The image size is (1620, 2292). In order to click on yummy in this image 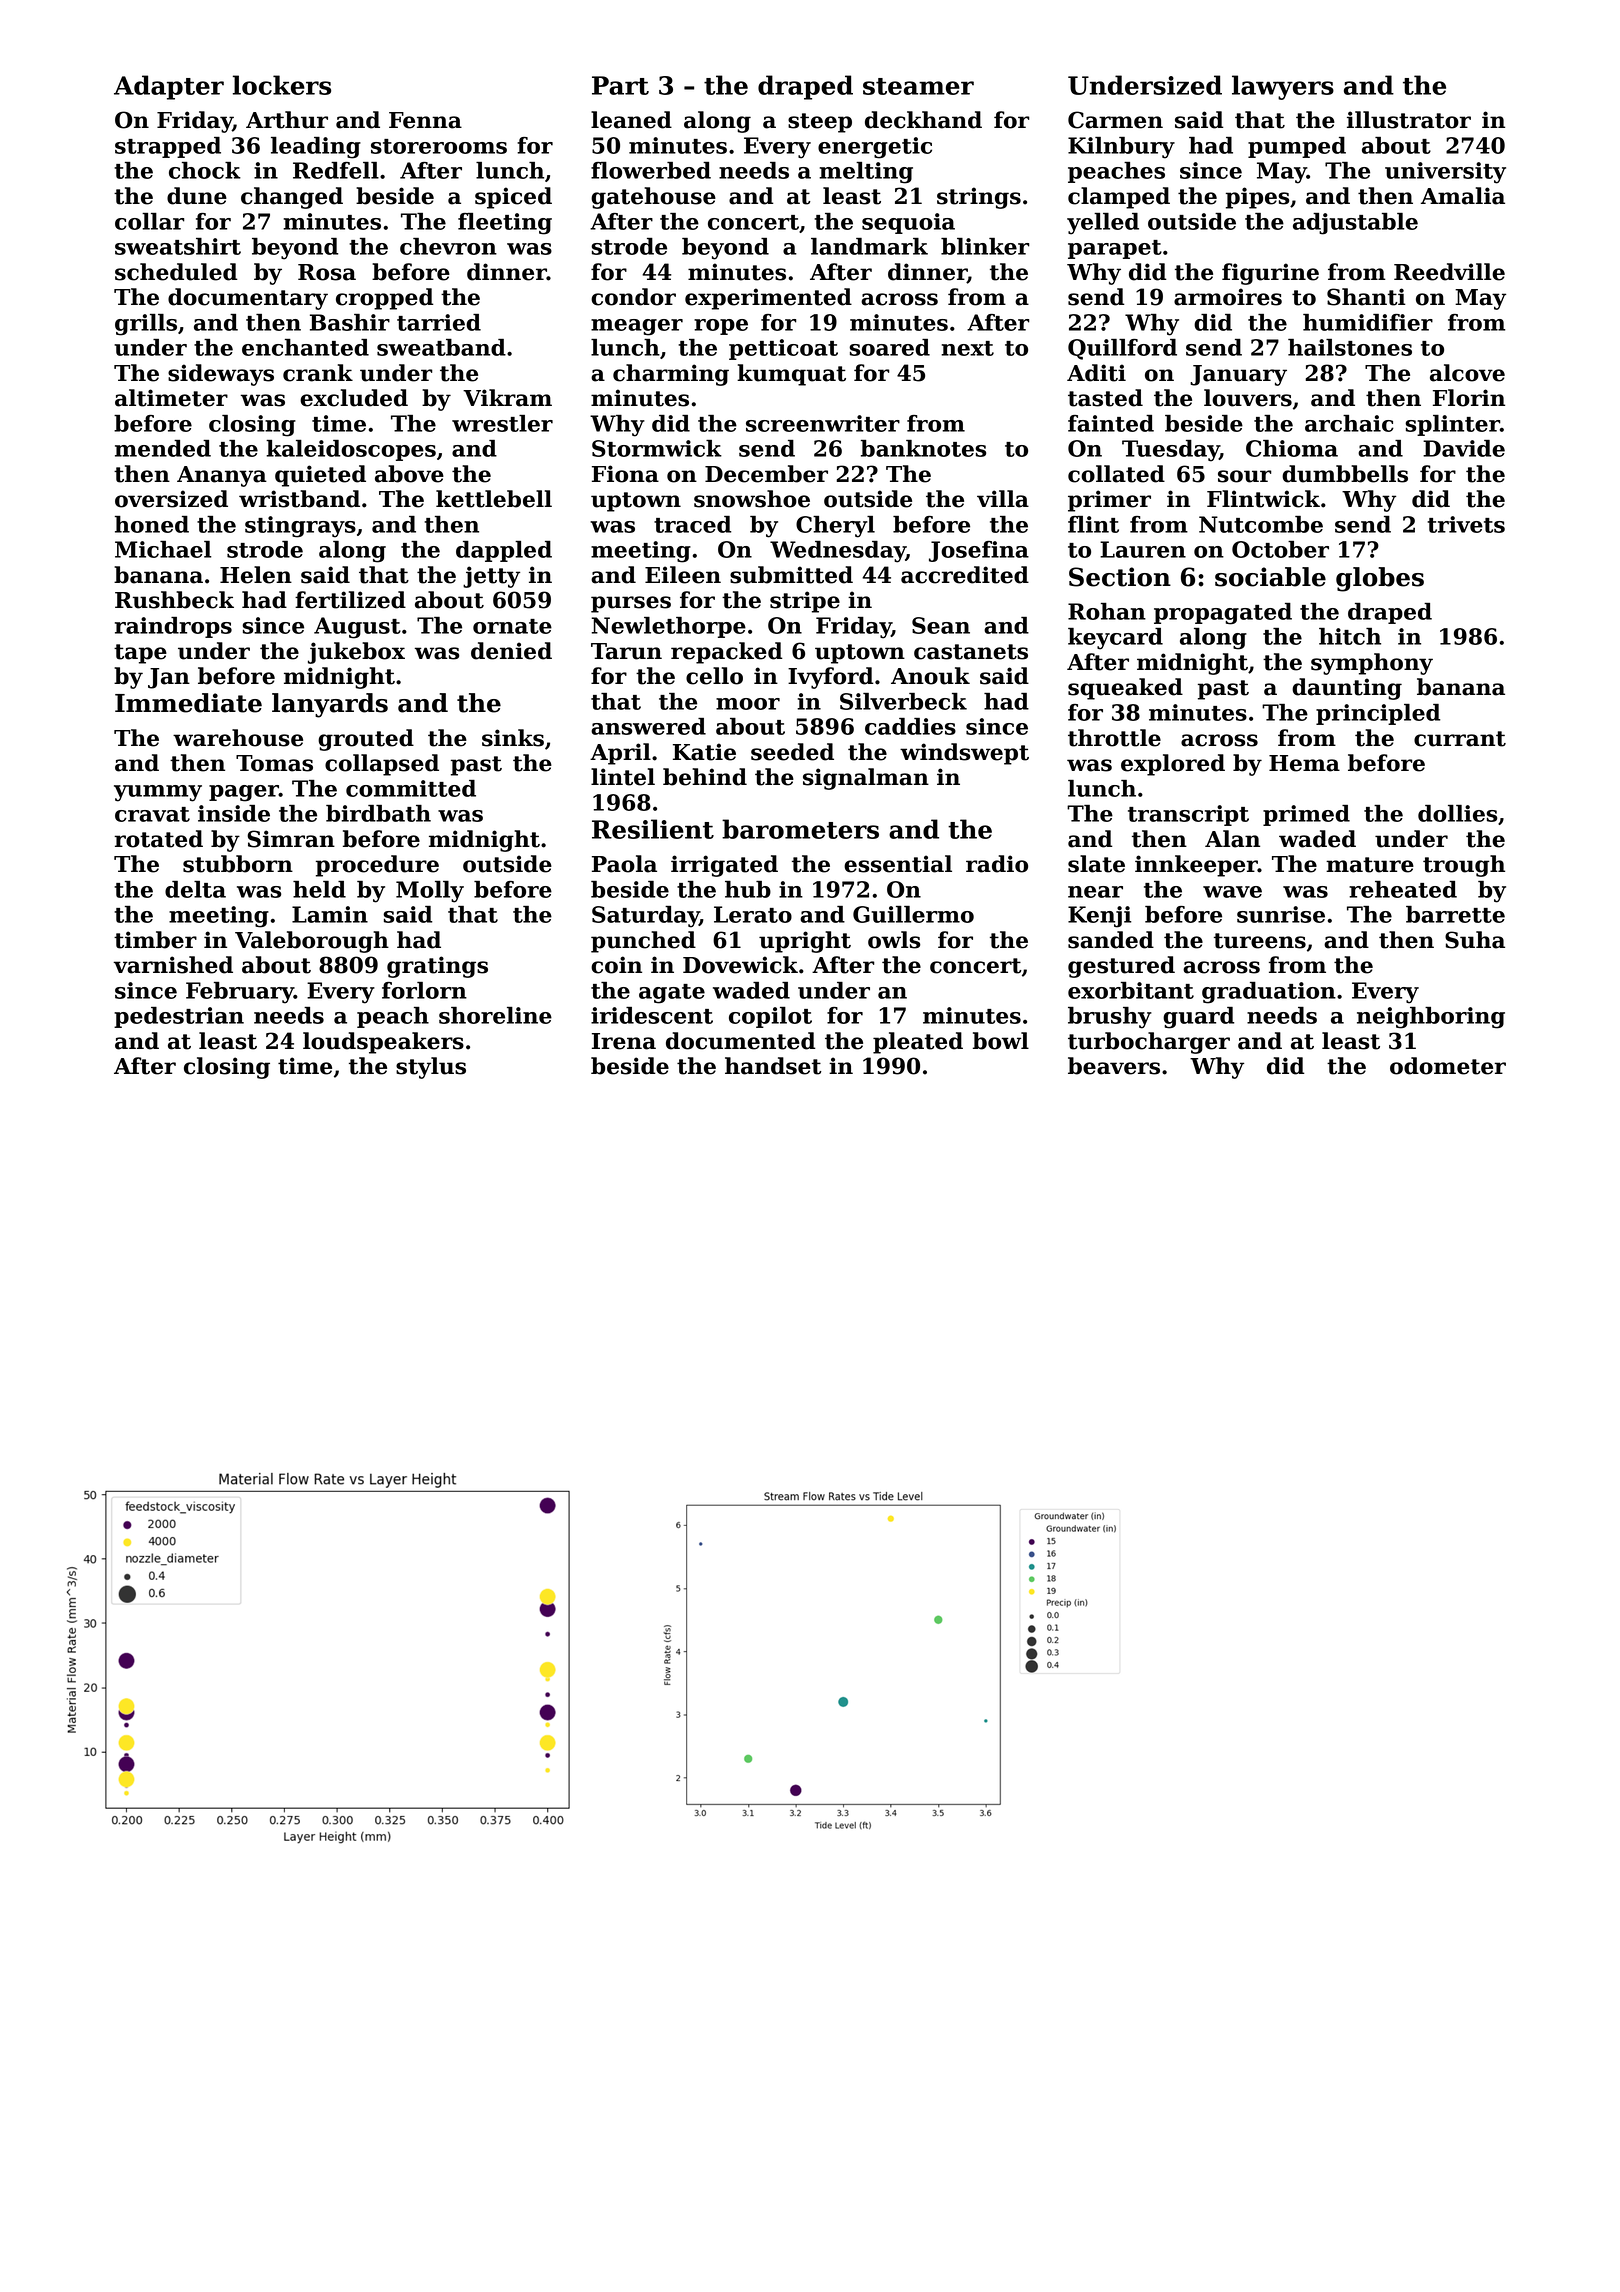, I will do `click(158, 793)`.
